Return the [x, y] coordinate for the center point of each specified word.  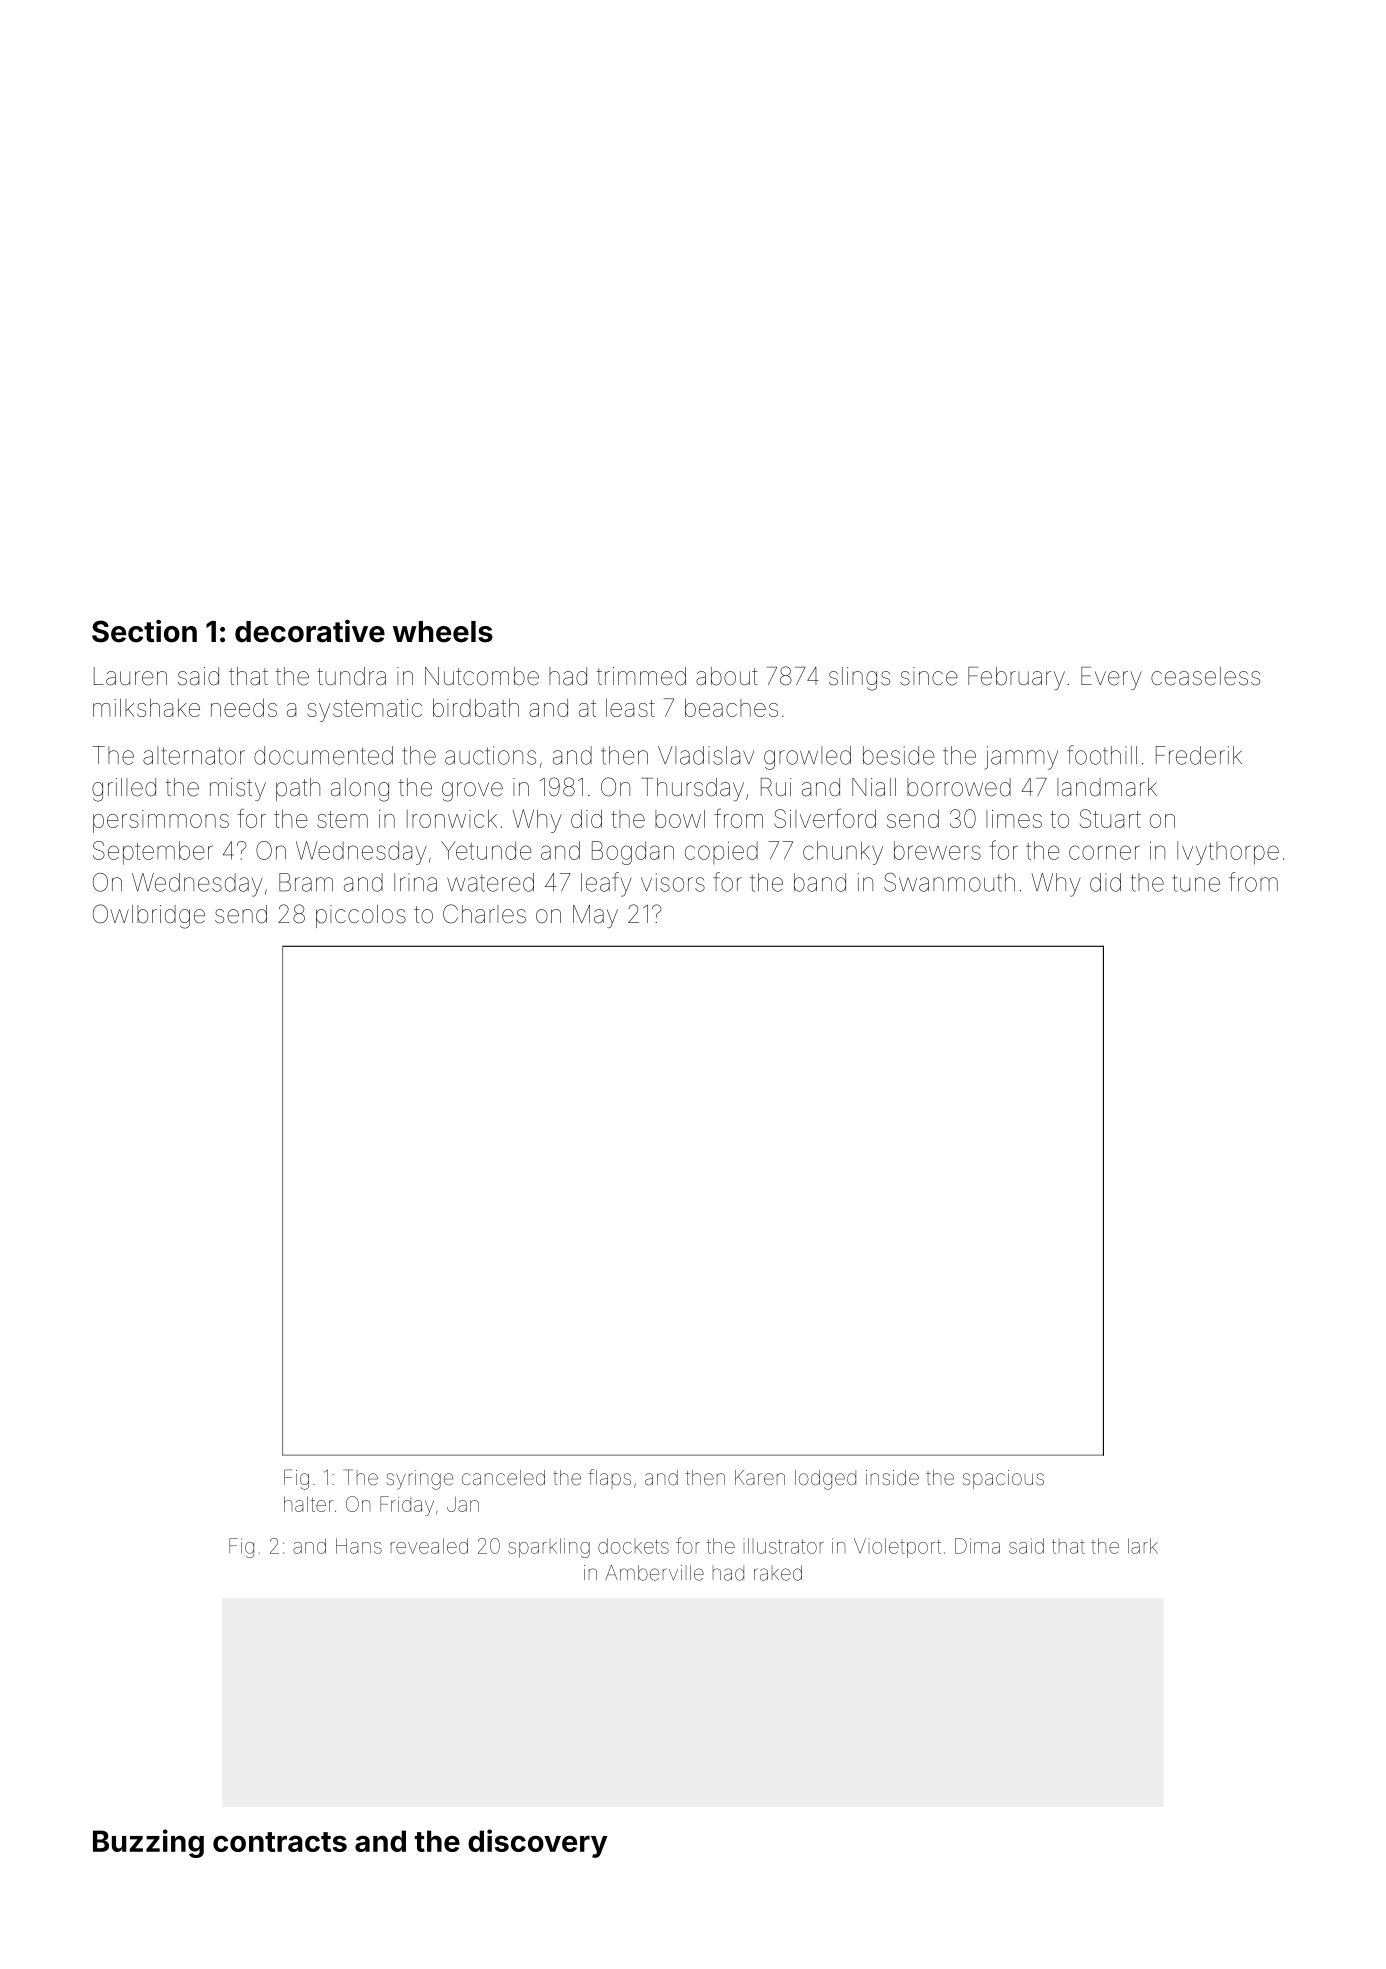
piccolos [361, 916]
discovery [538, 1843]
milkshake [146, 708]
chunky [843, 853]
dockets [633, 1546]
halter [308, 1504]
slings [859, 679]
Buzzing [148, 1843]
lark [1143, 1546]
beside [899, 755]
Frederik [1199, 755]
